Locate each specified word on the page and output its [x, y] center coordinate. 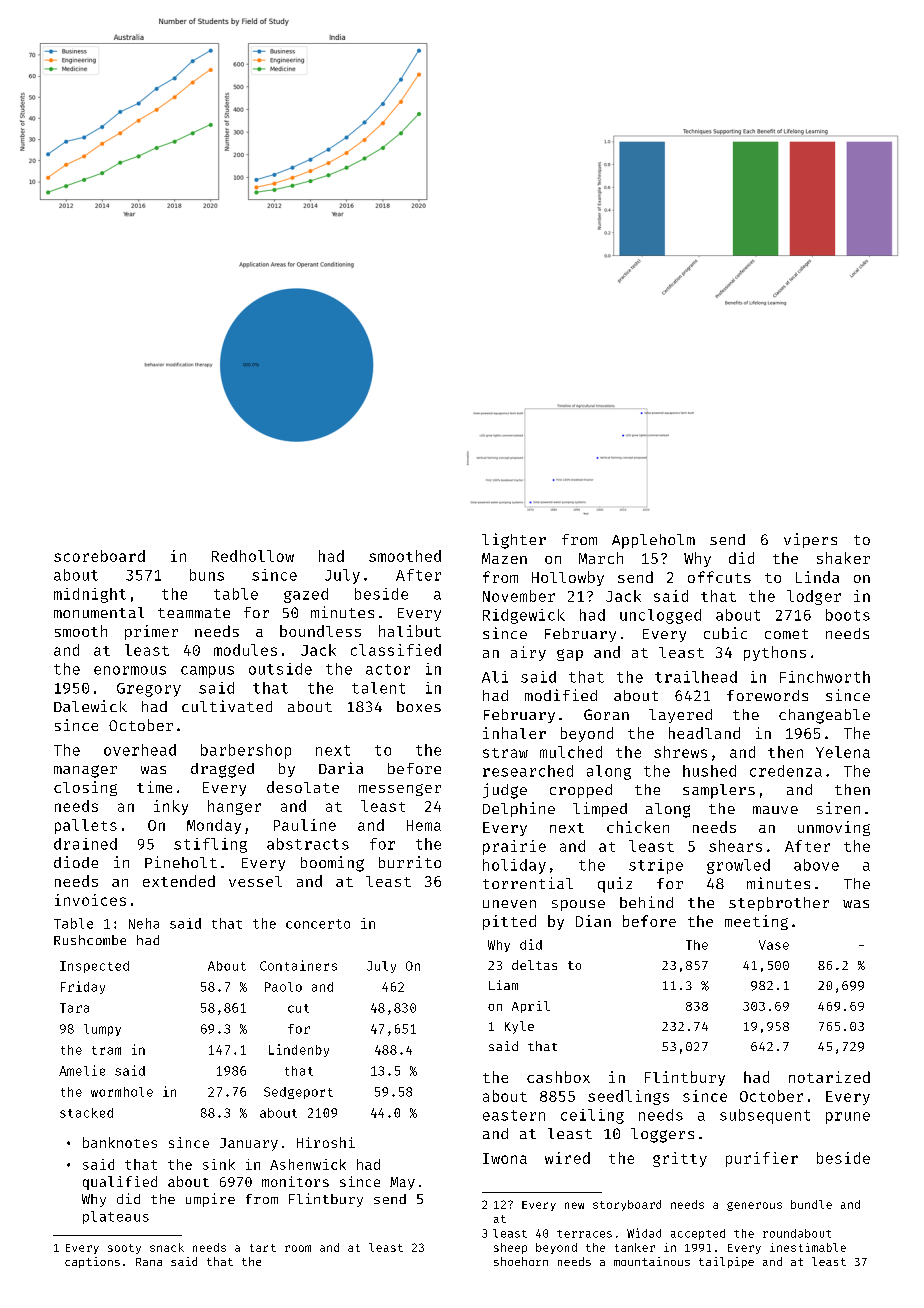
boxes [419, 706]
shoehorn [521, 1261]
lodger [814, 597]
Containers [298, 965]
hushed [709, 771]
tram [106, 1050]
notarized [829, 1077]
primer [151, 632]
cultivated [227, 706]
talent [378, 688]
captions [92, 1262]
